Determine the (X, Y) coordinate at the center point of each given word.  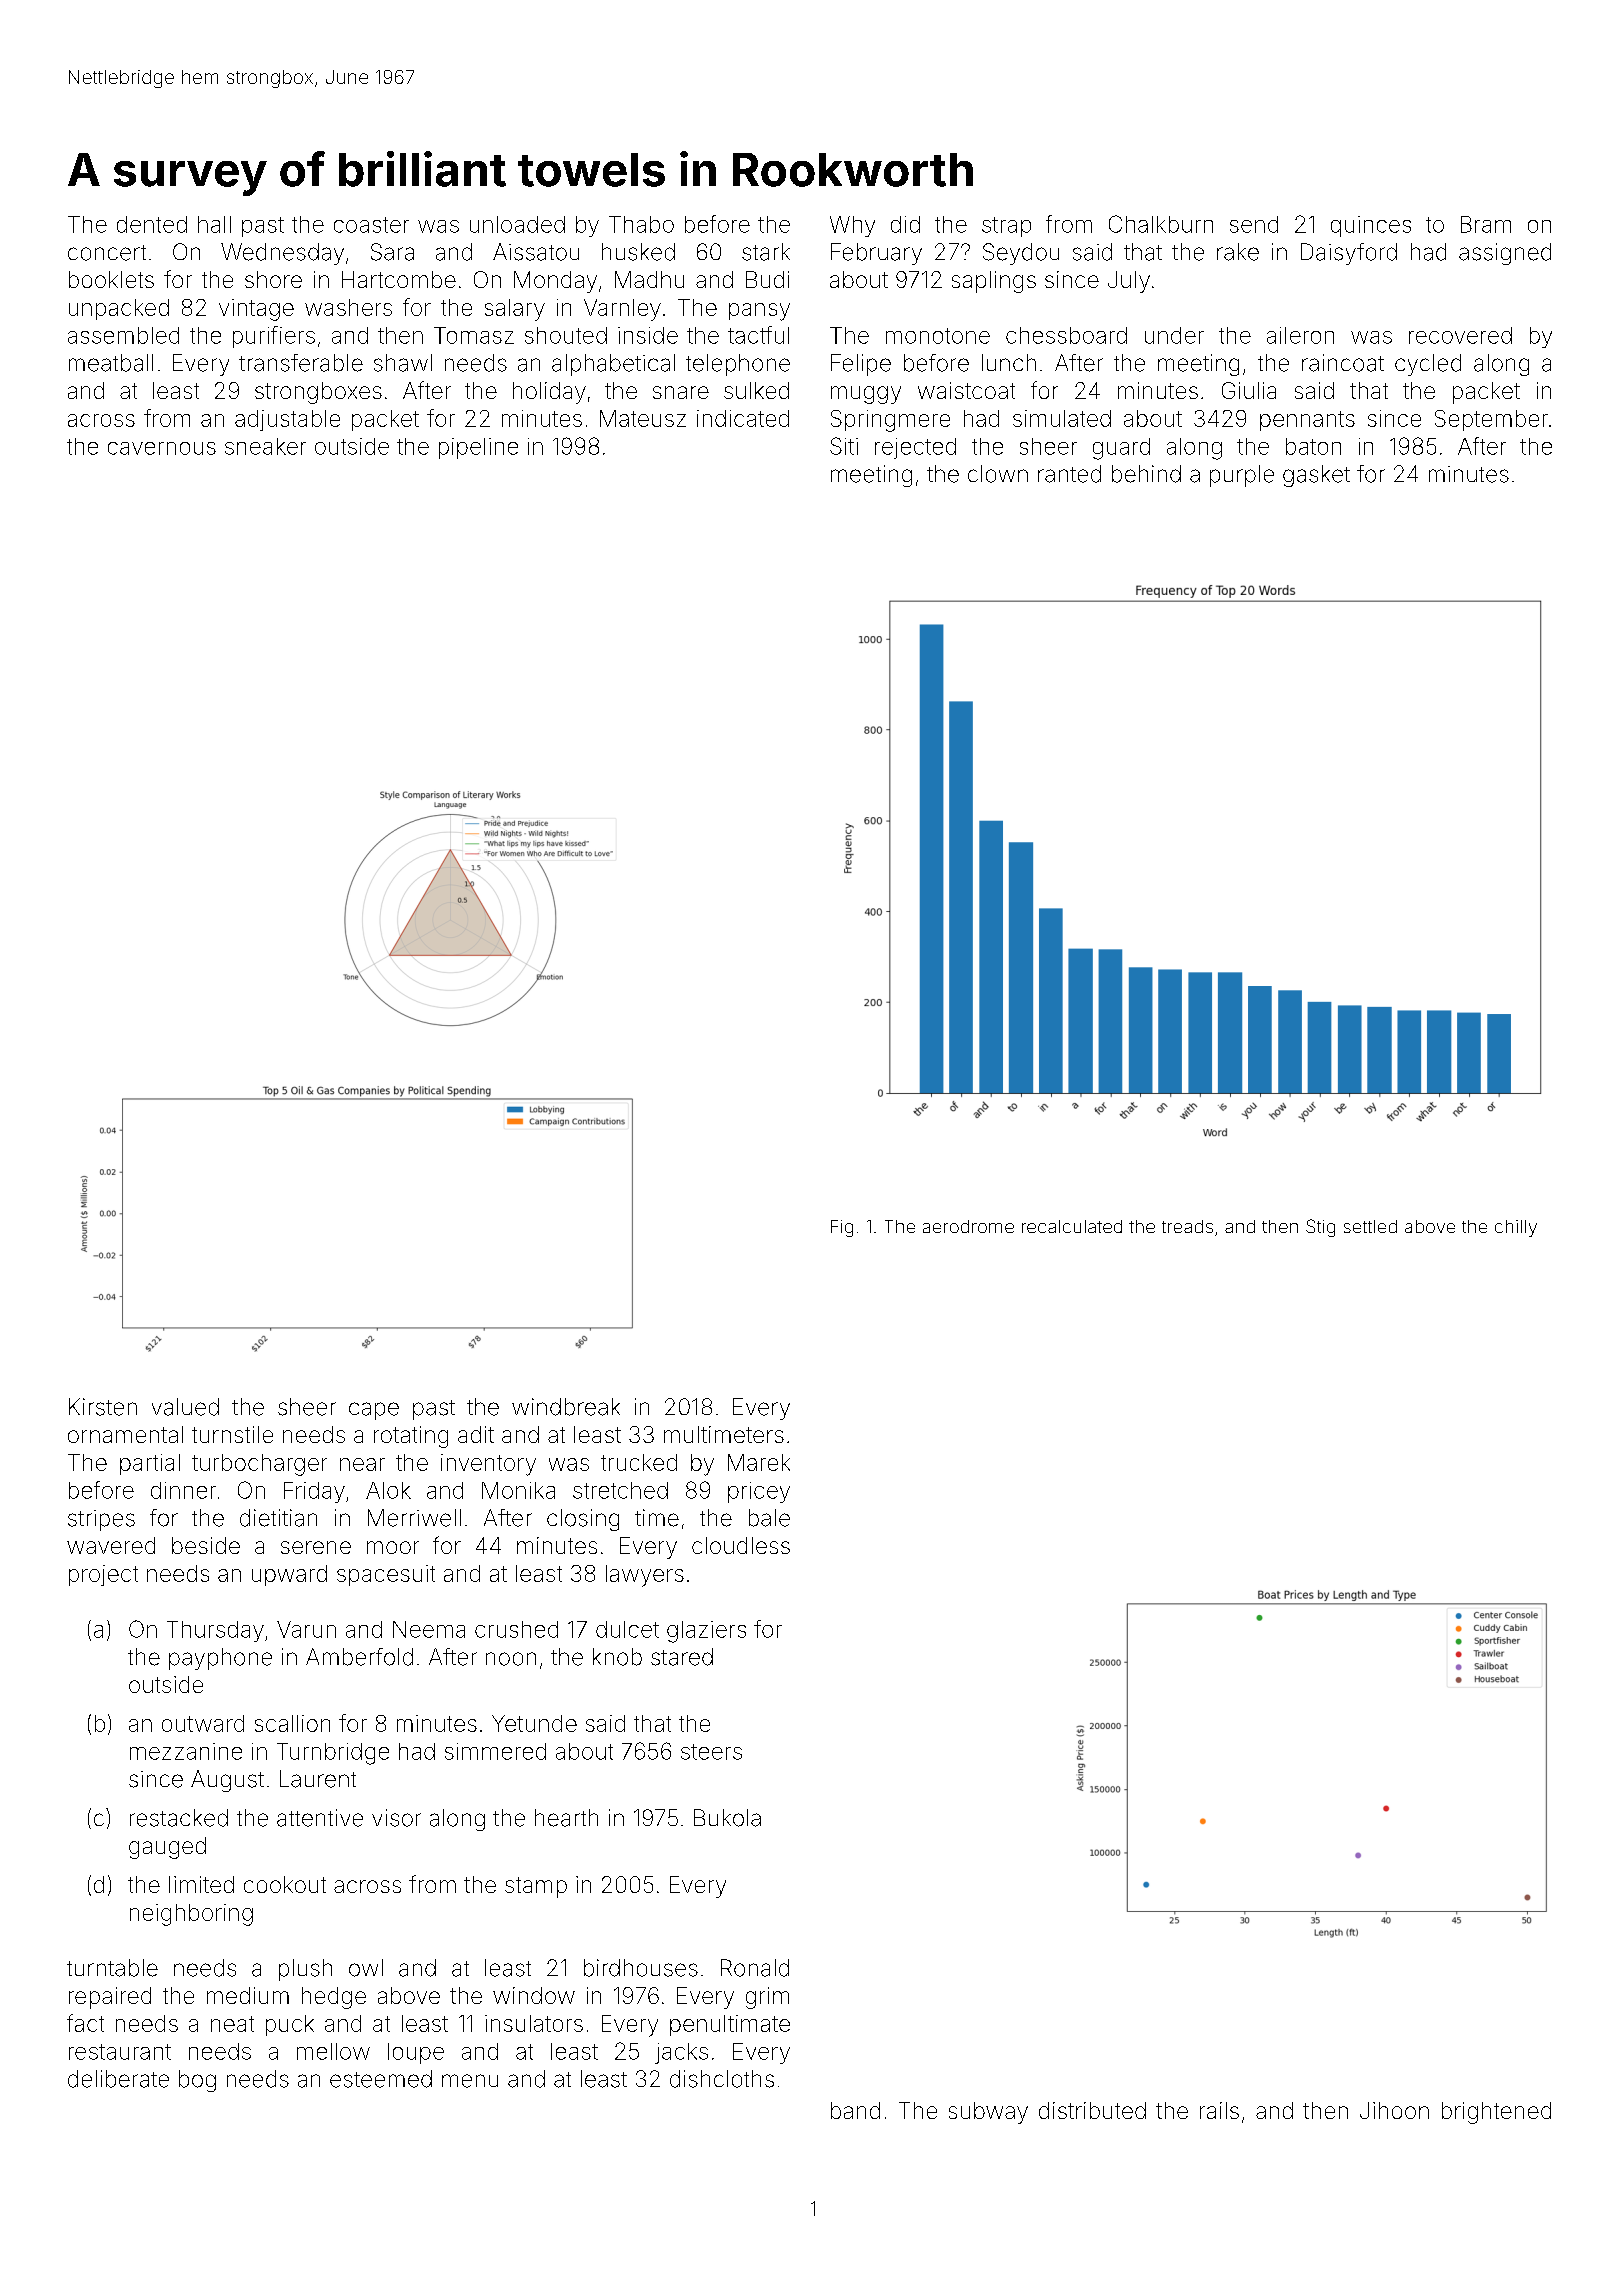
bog (197, 2081)
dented (152, 224)
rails (1219, 2110)
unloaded (517, 224)
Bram (1486, 224)
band (855, 2110)
